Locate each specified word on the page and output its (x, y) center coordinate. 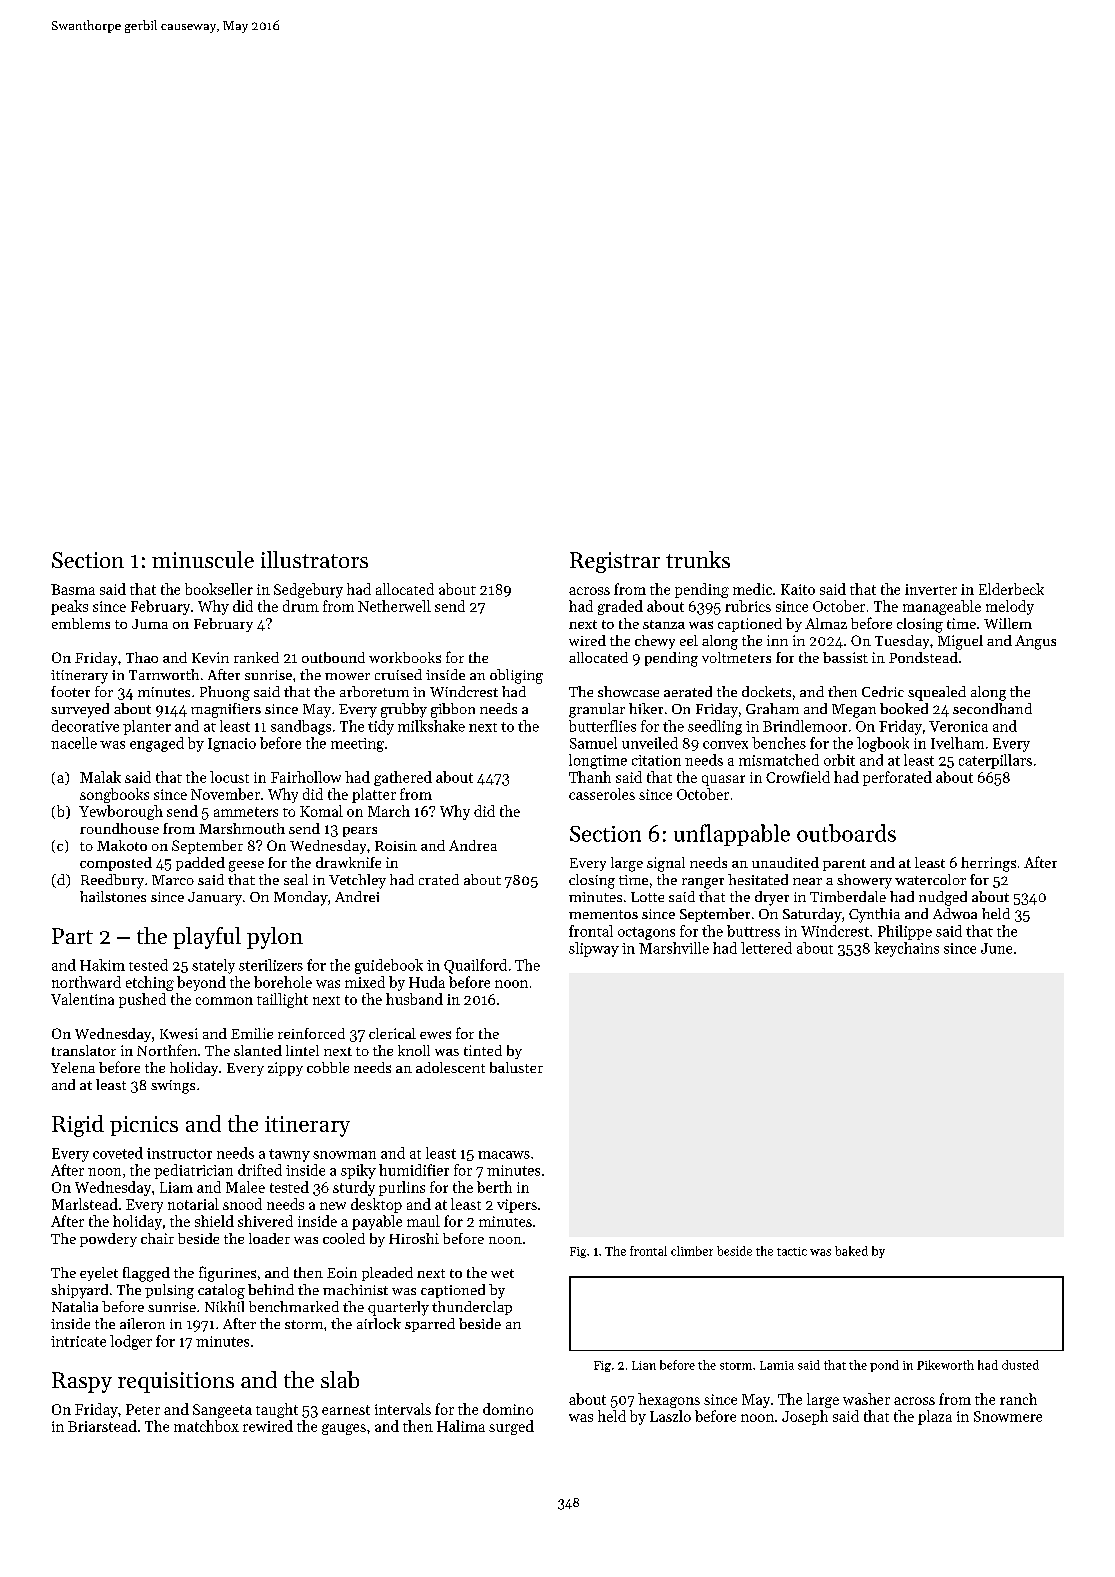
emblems (81, 623)
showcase (628, 691)
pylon (275, 938)
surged (511, 1427)
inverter (931, 589)
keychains (906, 949)
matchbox (206, 1426)
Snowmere (1008, 1416)
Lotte (647, 897)
